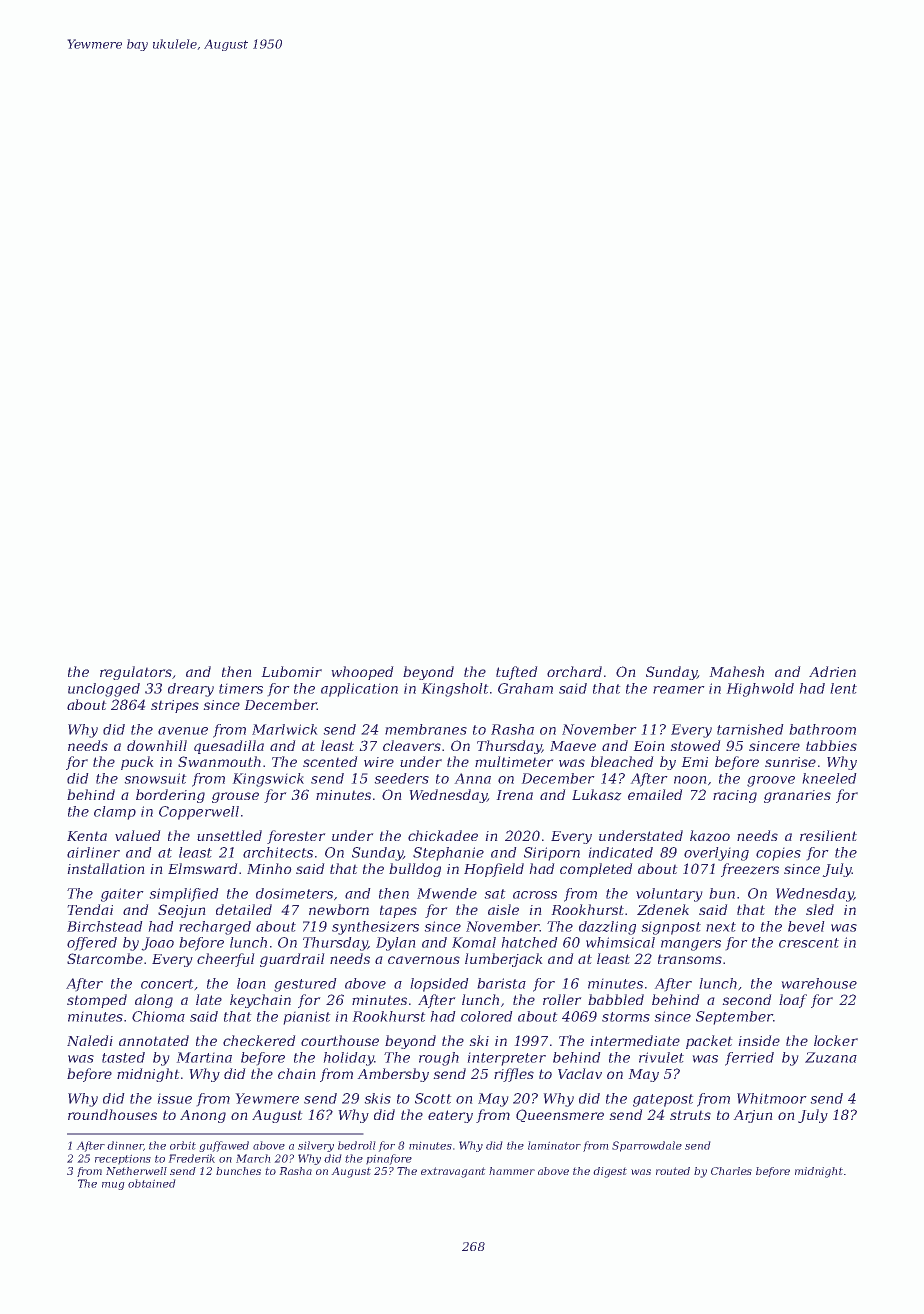 The image size is (924, 1314). Describe the element at coordinates (731, 1171) in the image. I see `Charles` at that location.
